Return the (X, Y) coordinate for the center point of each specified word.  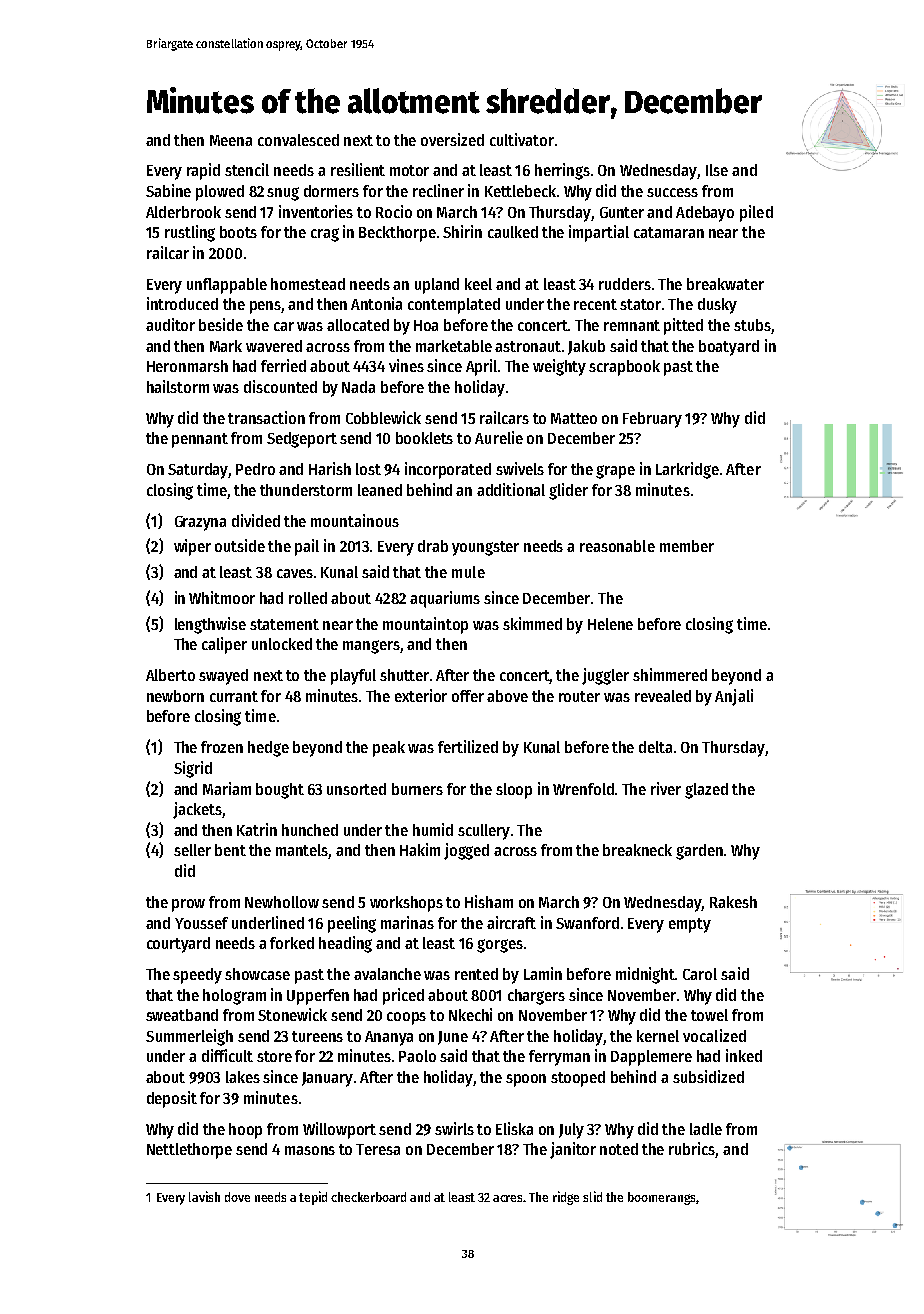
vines (406, 365)
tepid (313, 1198)
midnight (646, 975)
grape (615, 472)
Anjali (734, 697)
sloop (514, 791)
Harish (330, 468)
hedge (268, 749)
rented (476, 974)
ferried (283, 365)
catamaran (669, 232)
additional (511, 489)
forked (292, 943)
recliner (438, 190)
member (687, 546)
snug (283, 194)
